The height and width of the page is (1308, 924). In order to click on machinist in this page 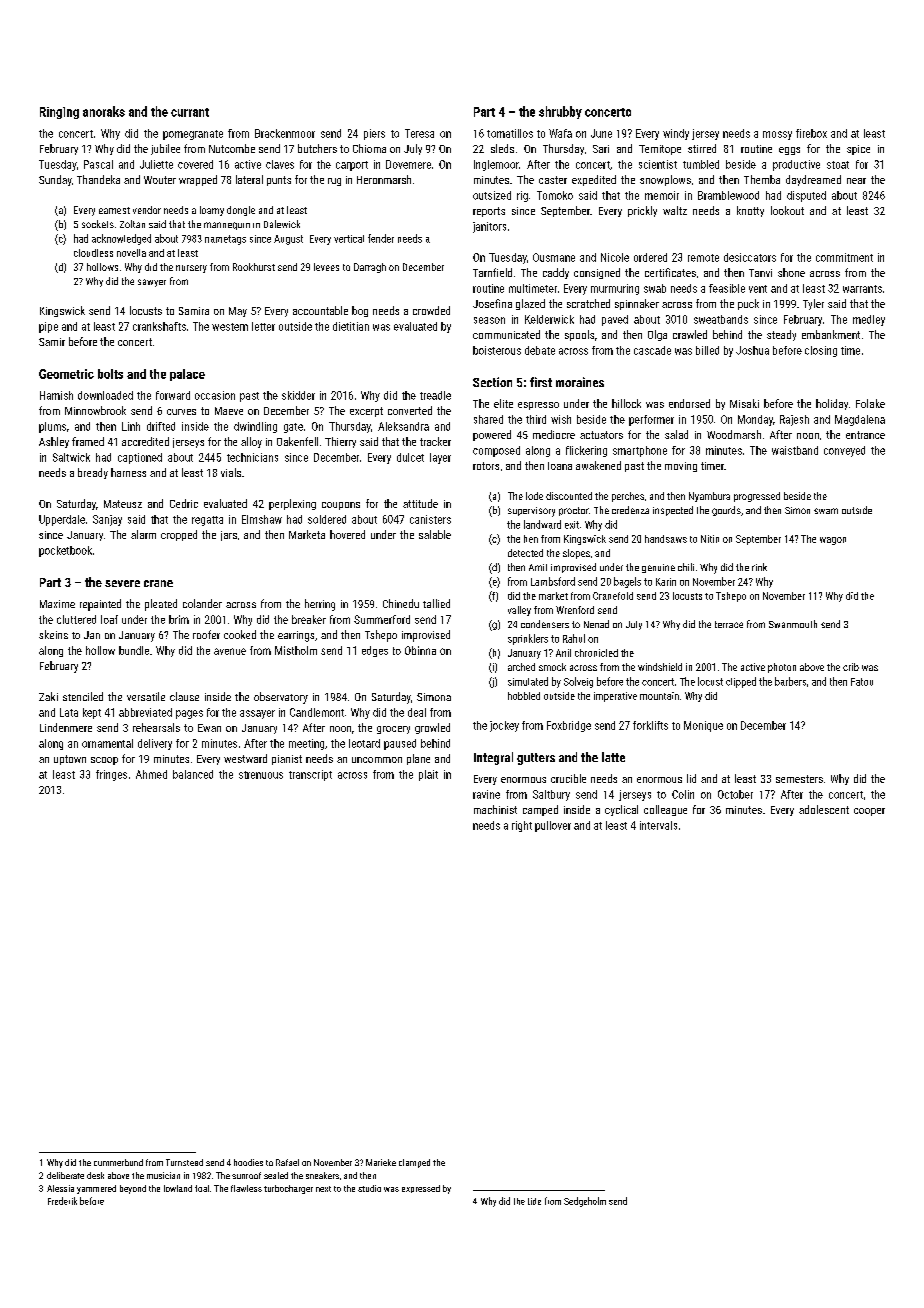, I will do `click(495, 809)`.
